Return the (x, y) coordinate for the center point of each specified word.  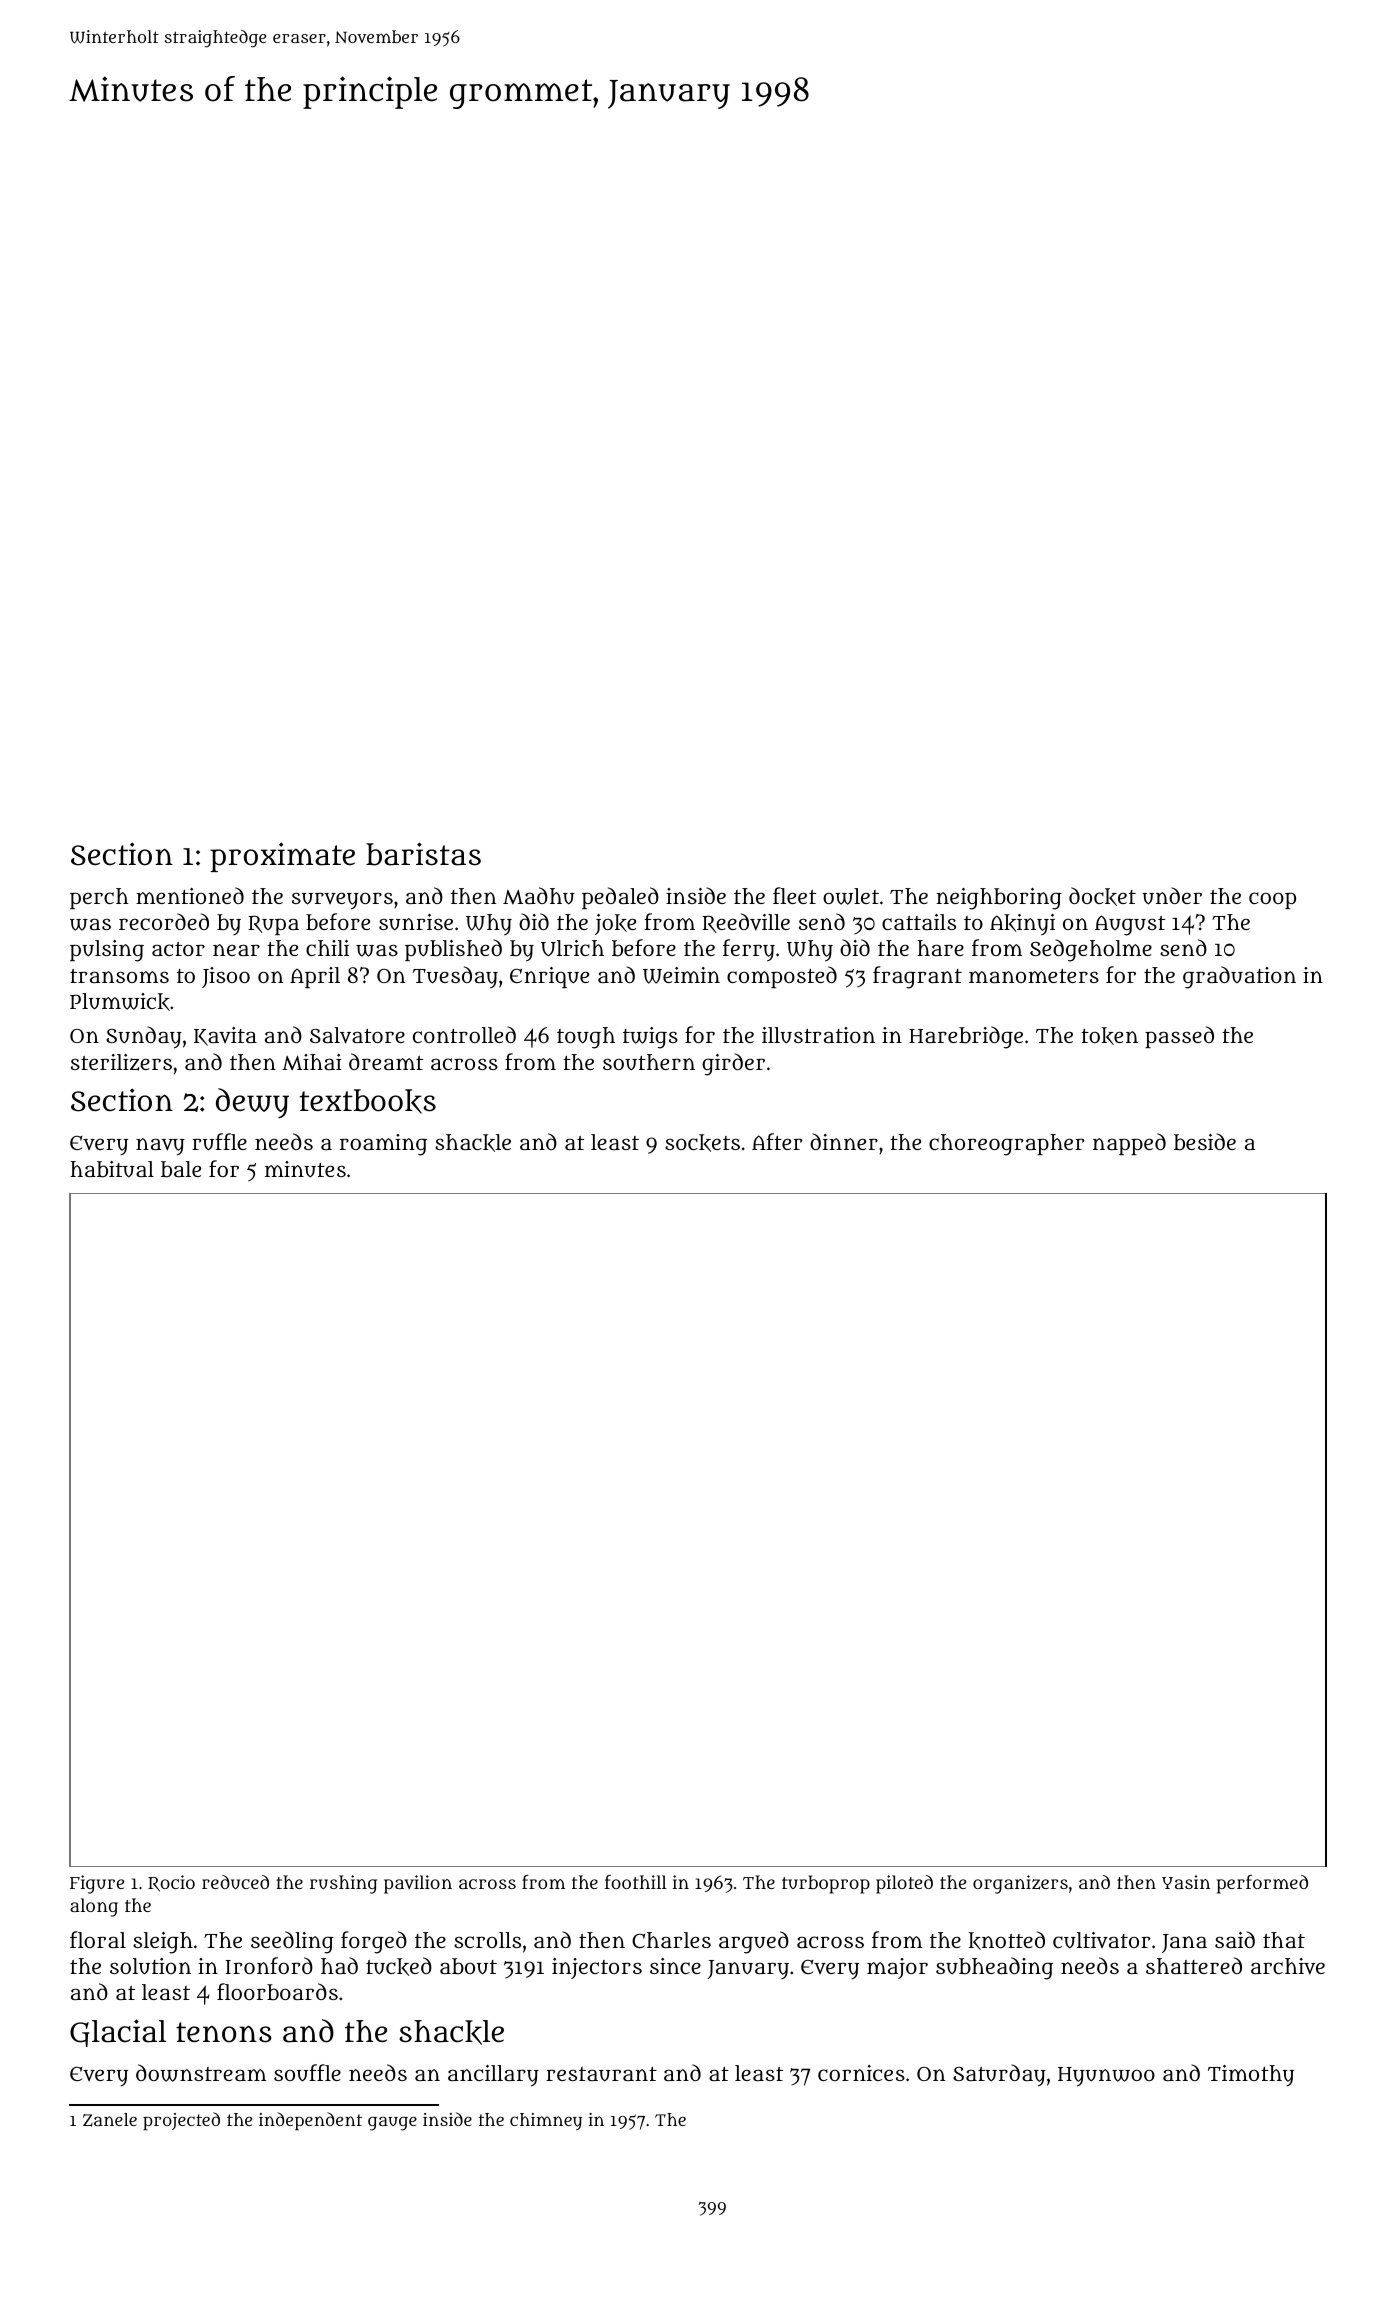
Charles (671, 1940)
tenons (224, 2032)
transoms (119, 976)
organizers (1020, 1884)
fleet (794, 895)
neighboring (999, 899)
